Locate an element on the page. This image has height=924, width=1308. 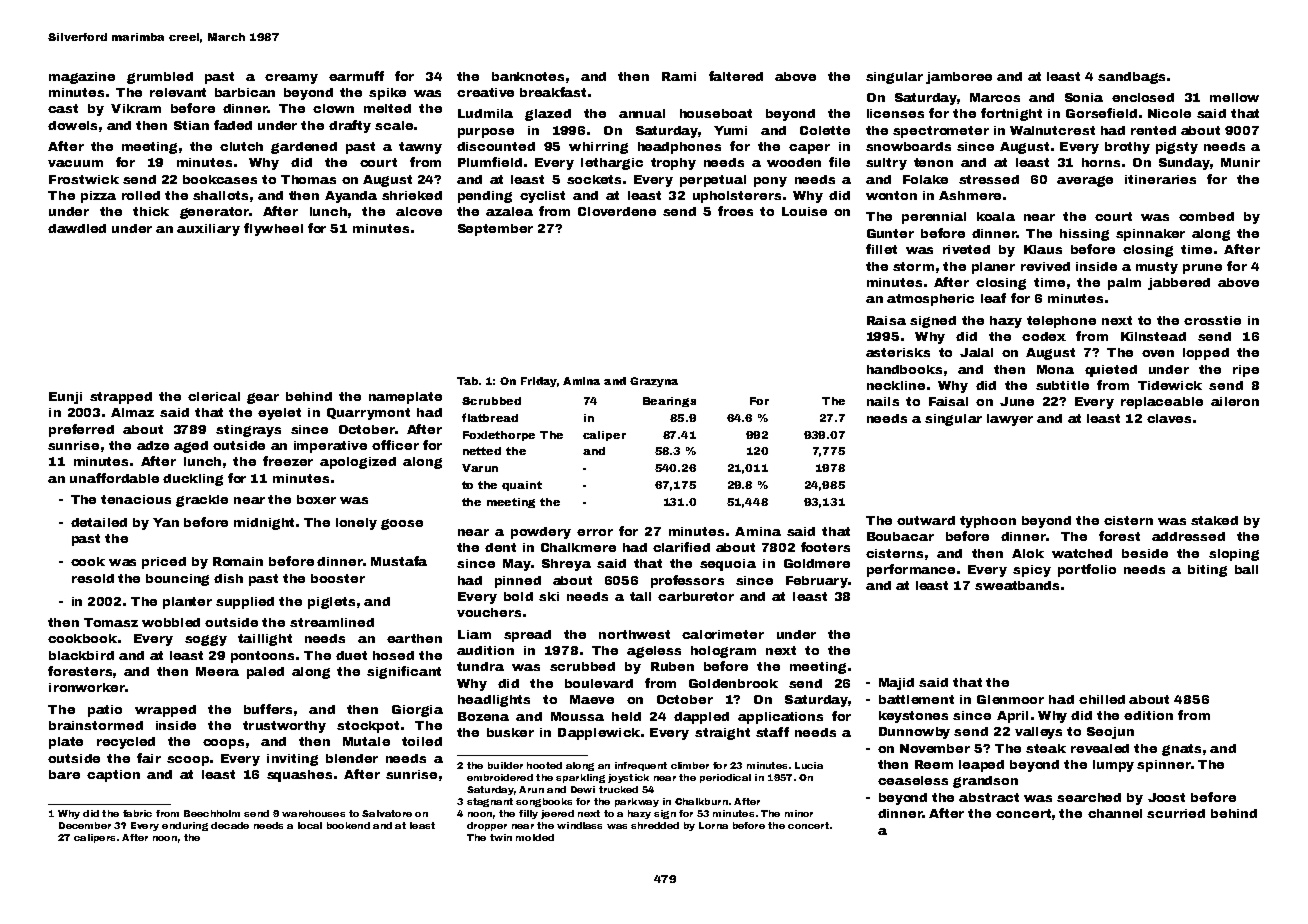
typhoon is located at coordinates (988, 522).
